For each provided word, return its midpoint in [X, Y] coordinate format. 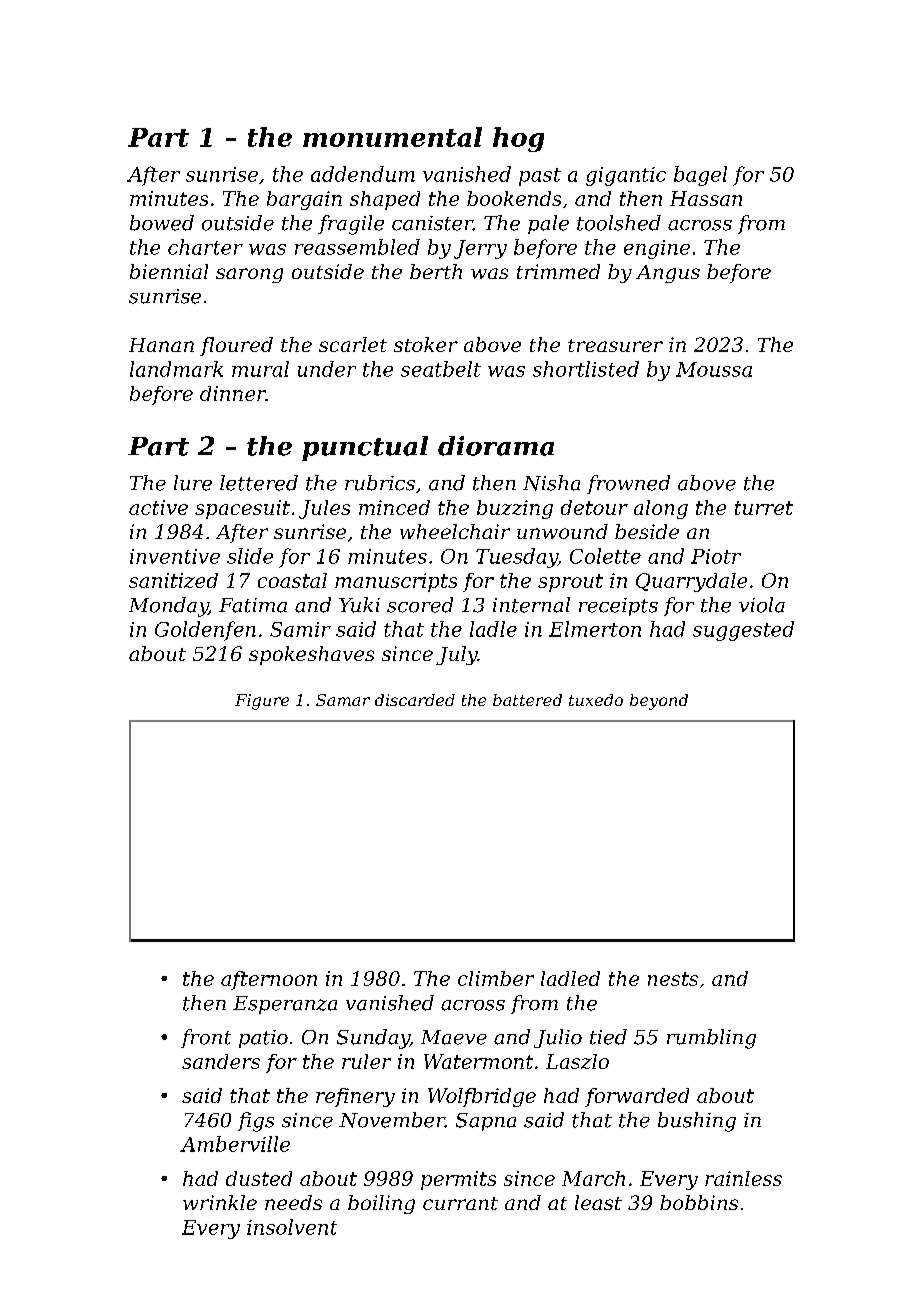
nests [673, 979]
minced [394, 507]
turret [764, 508]
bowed [162, 223]
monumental [392, 137]
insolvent [292, 1227]
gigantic [626, 176]
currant [460, 1203]
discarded [415, 700]
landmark [176, 369]
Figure [262, 702]
